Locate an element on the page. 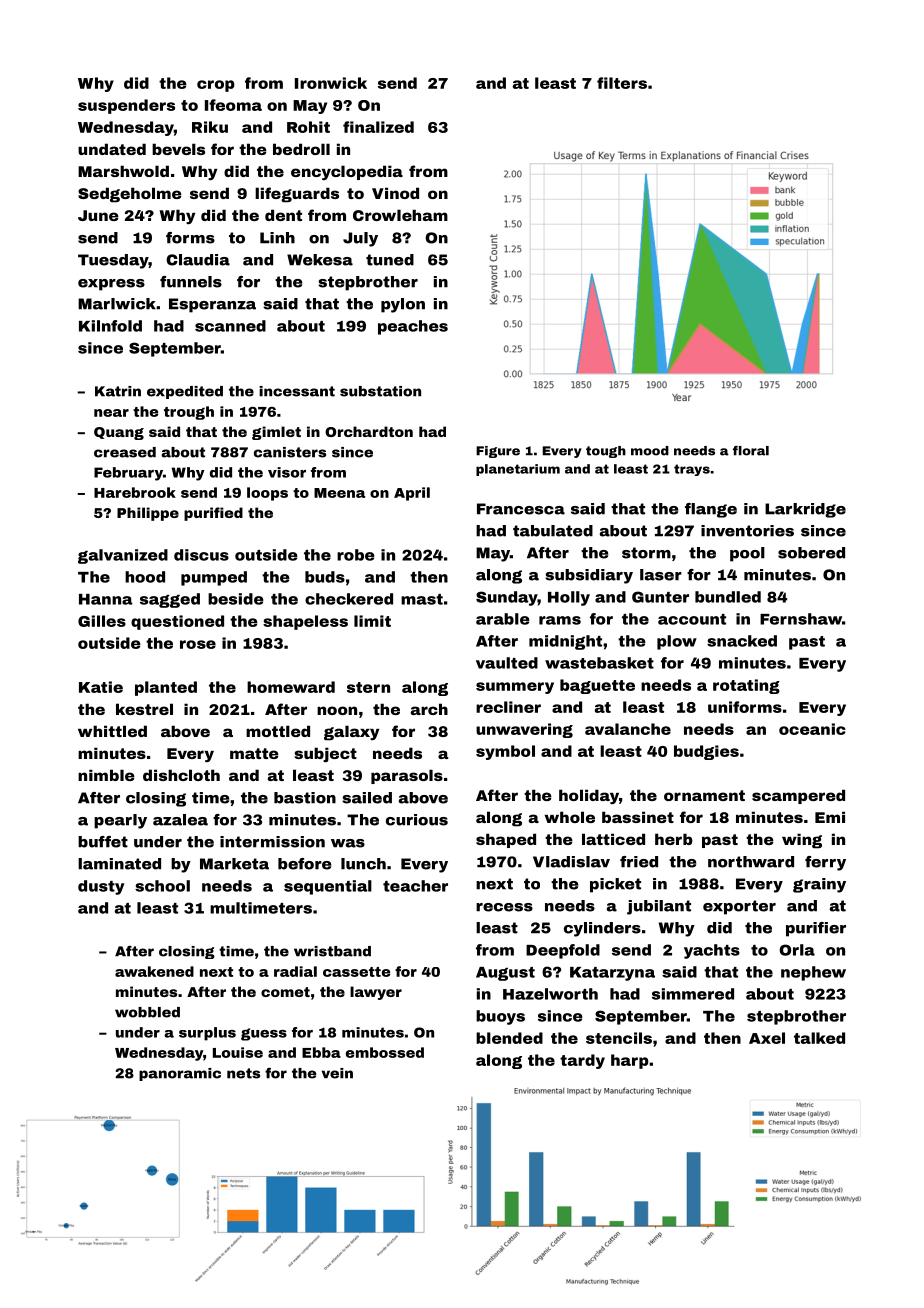 Image resolution: width=924 pixels, height=1308 pixels. Fernshaw is located at coordinates (801, 619).
